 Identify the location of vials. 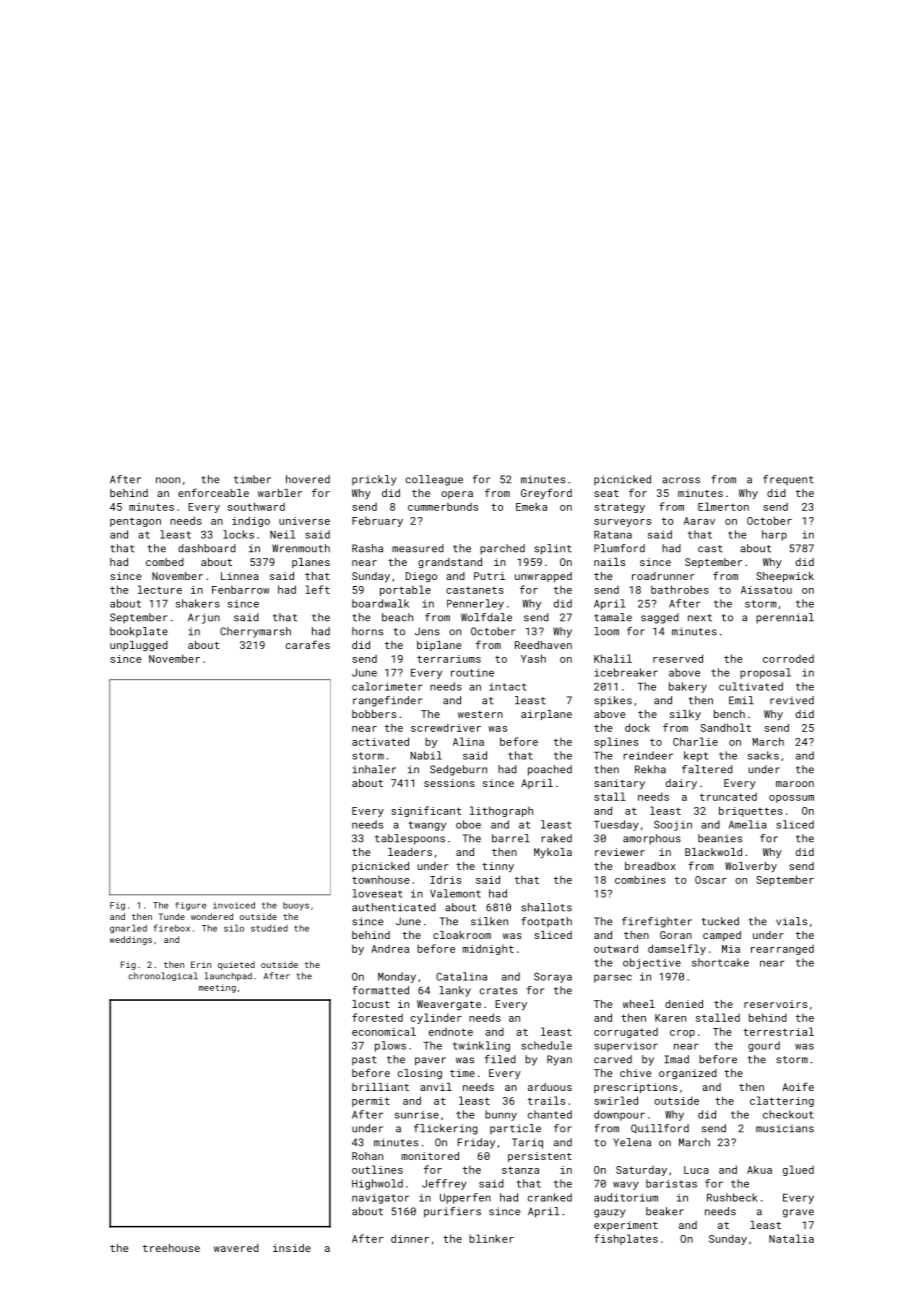
(791, 921).
